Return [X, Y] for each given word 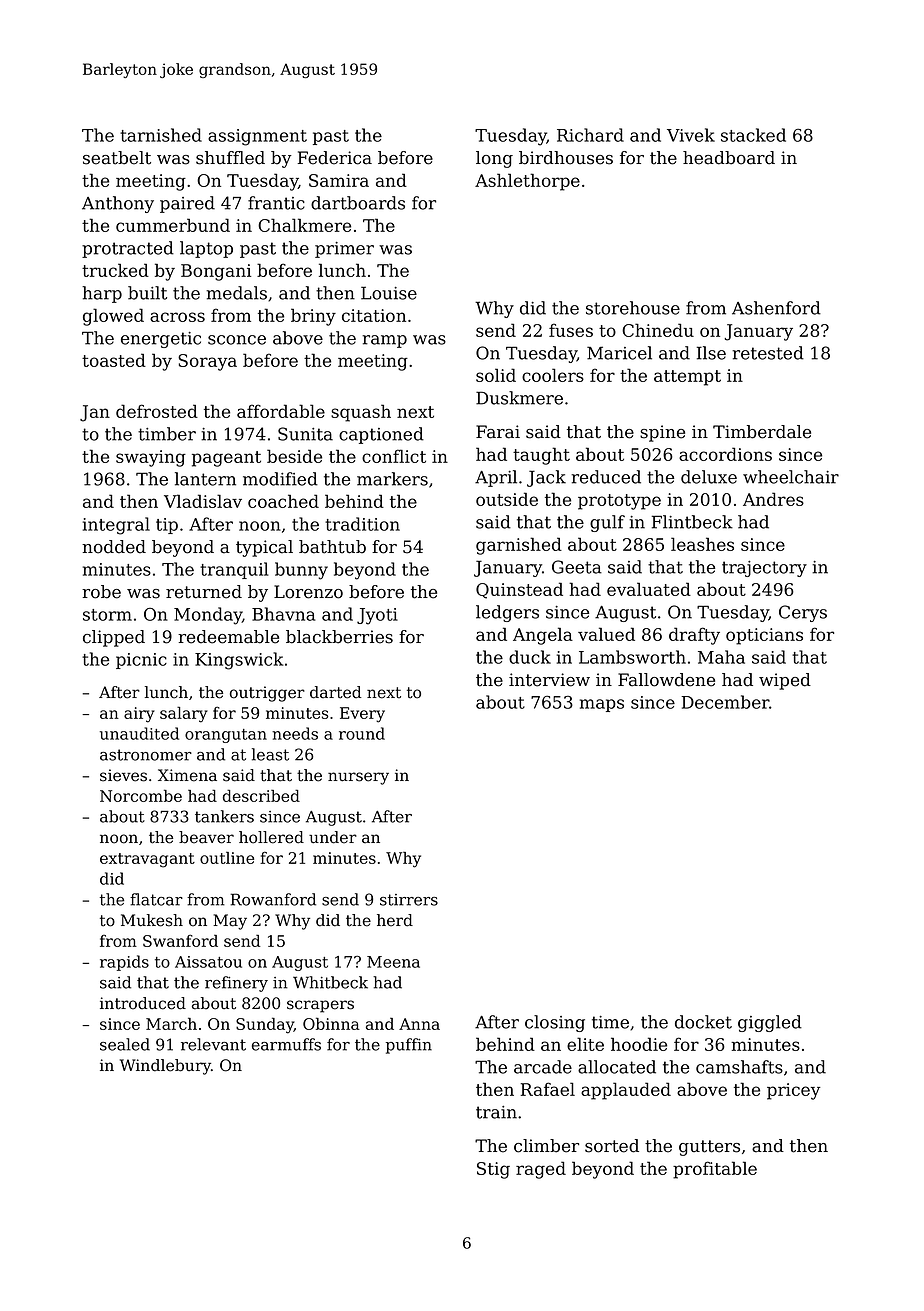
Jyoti [377, 616]
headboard [729, 158]
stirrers [409, 900]
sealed [125, 1044]
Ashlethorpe [527, 182]
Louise [389, 293]
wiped [785, 681]
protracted [128, 249]
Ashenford [776, 308]
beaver [206, 837]
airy [139, 715]
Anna [419, 1024]
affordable [281, 411]
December [725, 702]
